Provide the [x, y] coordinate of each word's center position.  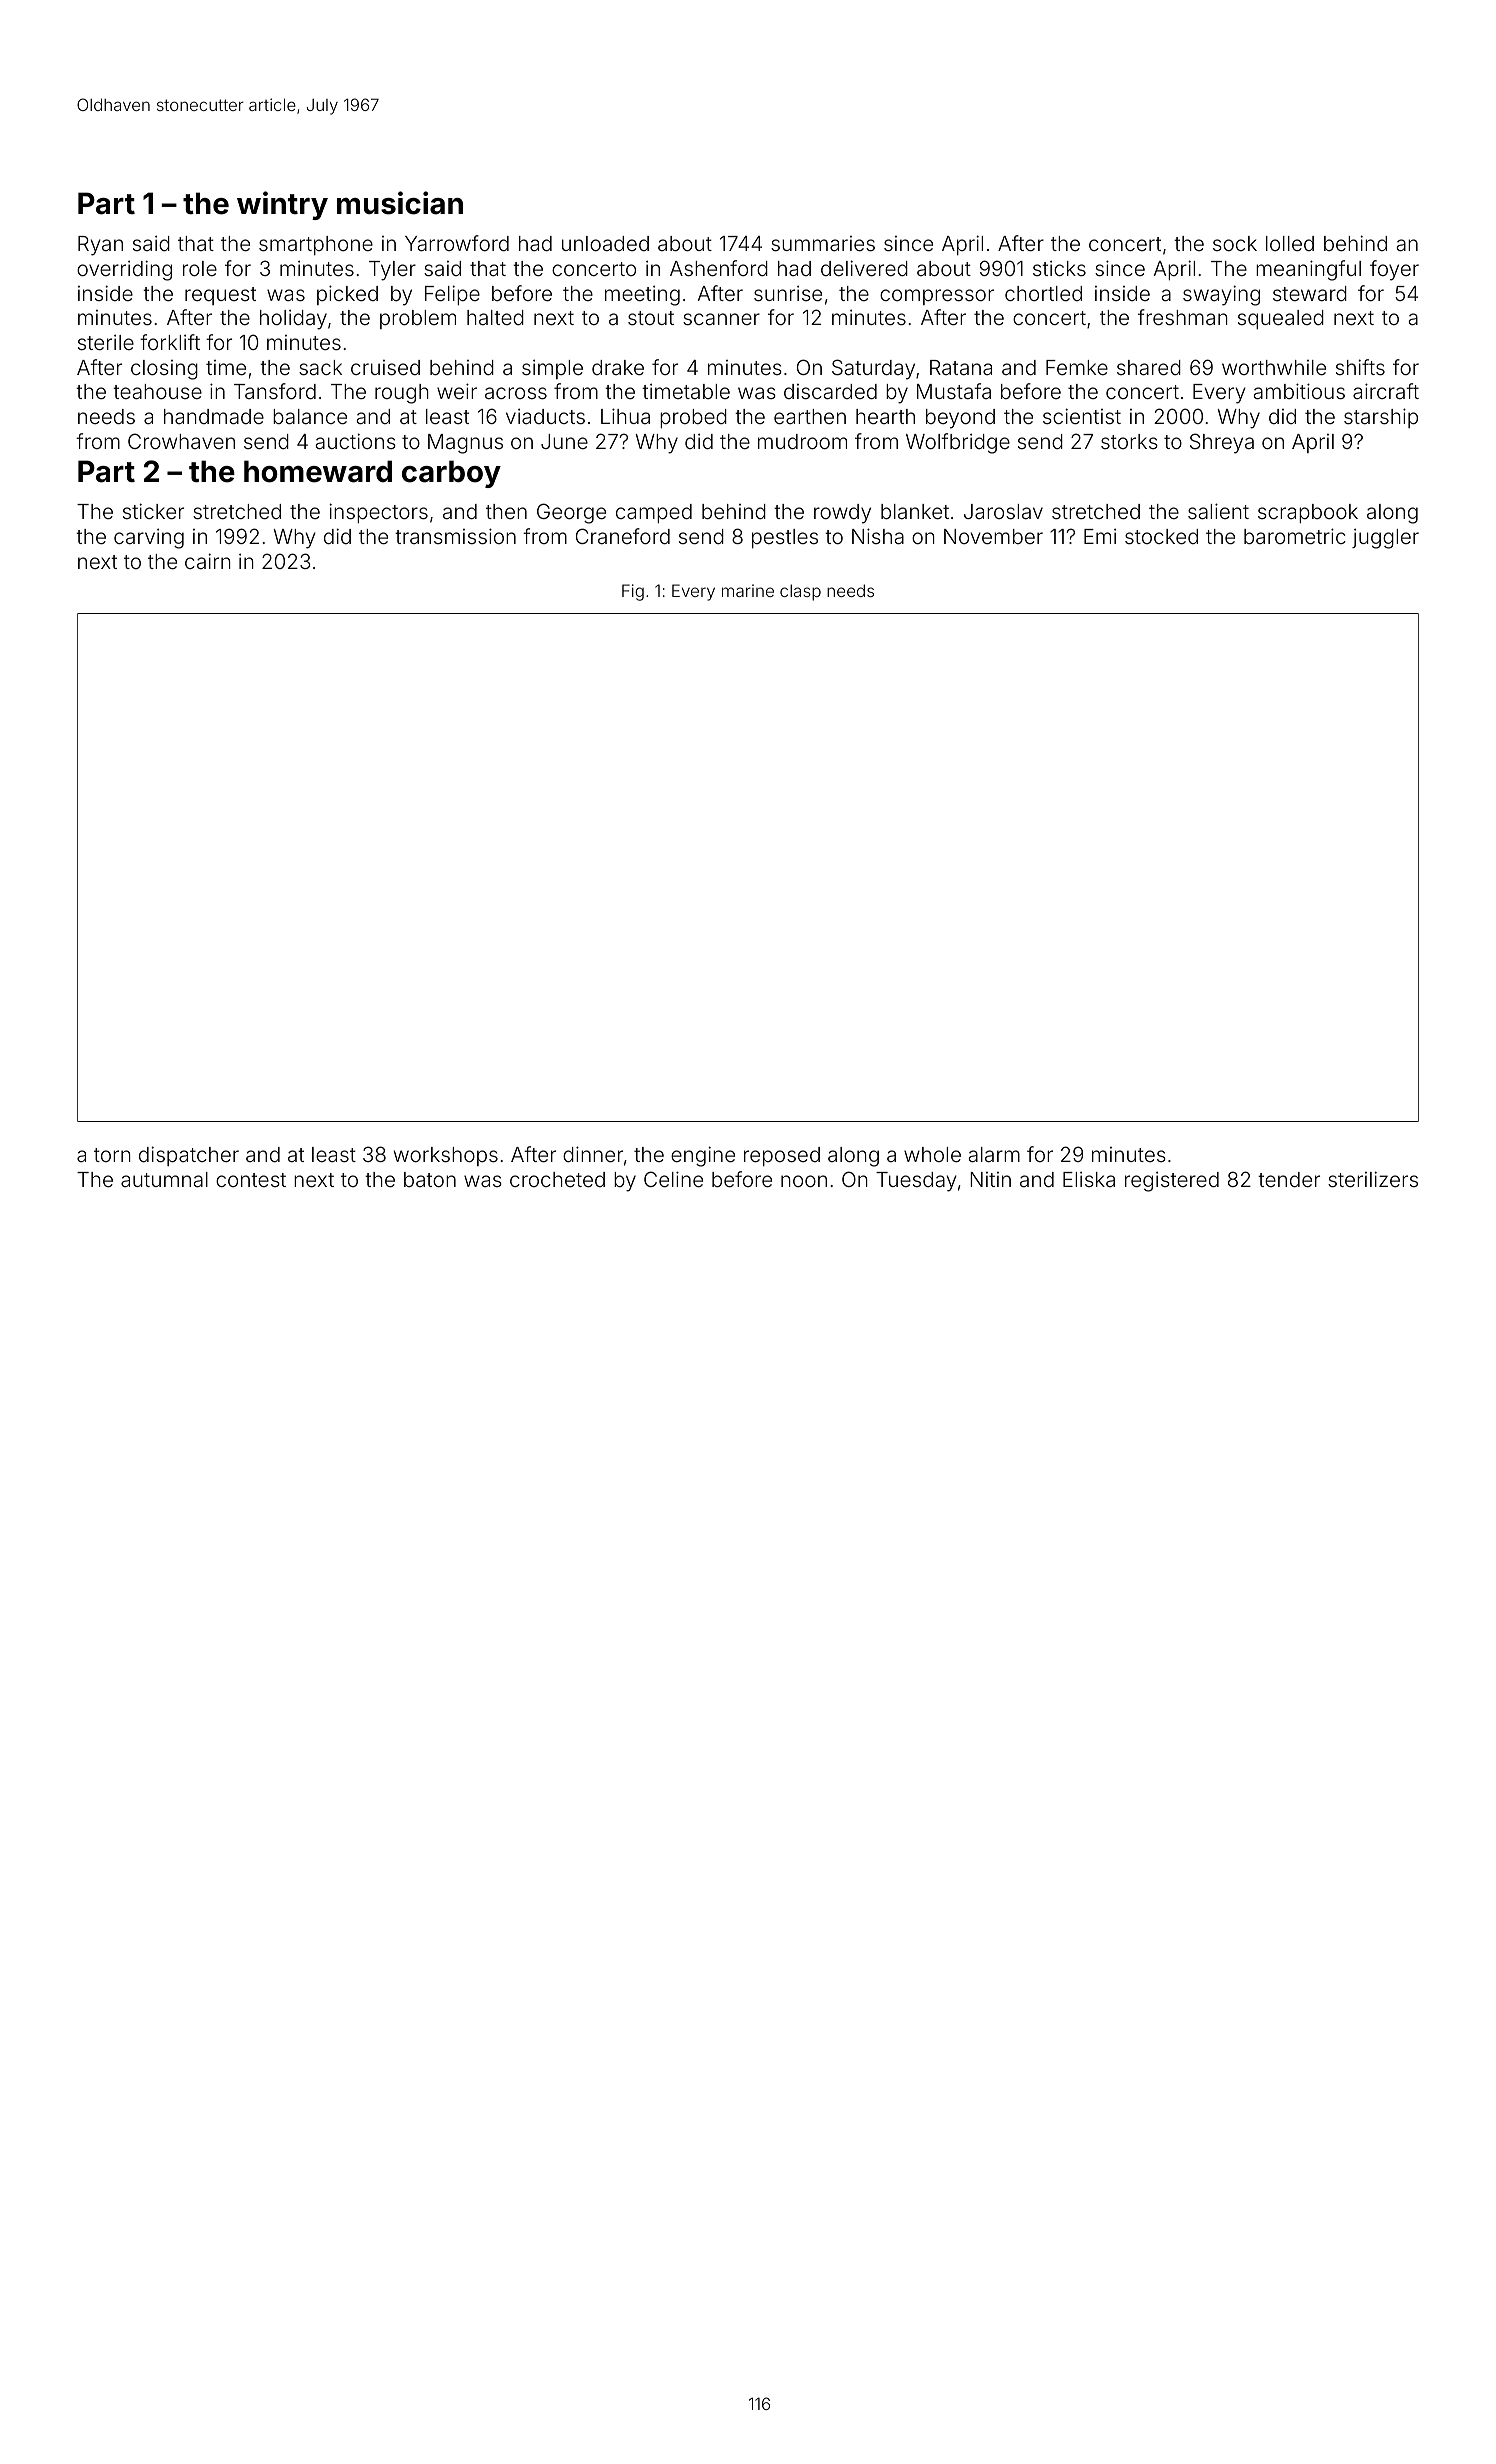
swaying [1221, 295]
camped [654, 513]
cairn [208, 561]
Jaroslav [1003, 511]
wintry [282, 205]
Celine [673, 1179]
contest [251, 1180]
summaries [823, 243]
